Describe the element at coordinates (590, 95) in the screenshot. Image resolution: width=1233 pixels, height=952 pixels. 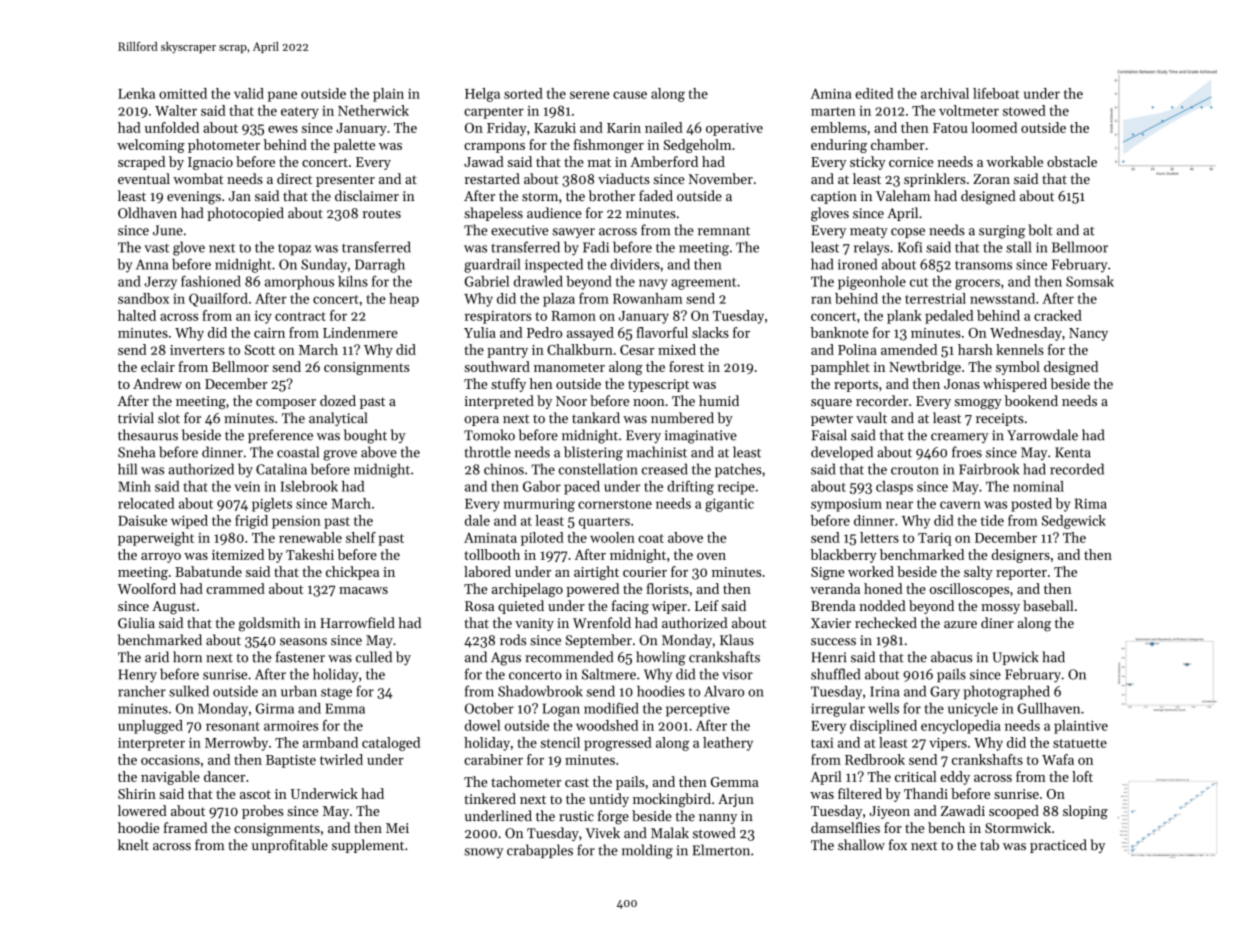
I see `serene` at that location.
